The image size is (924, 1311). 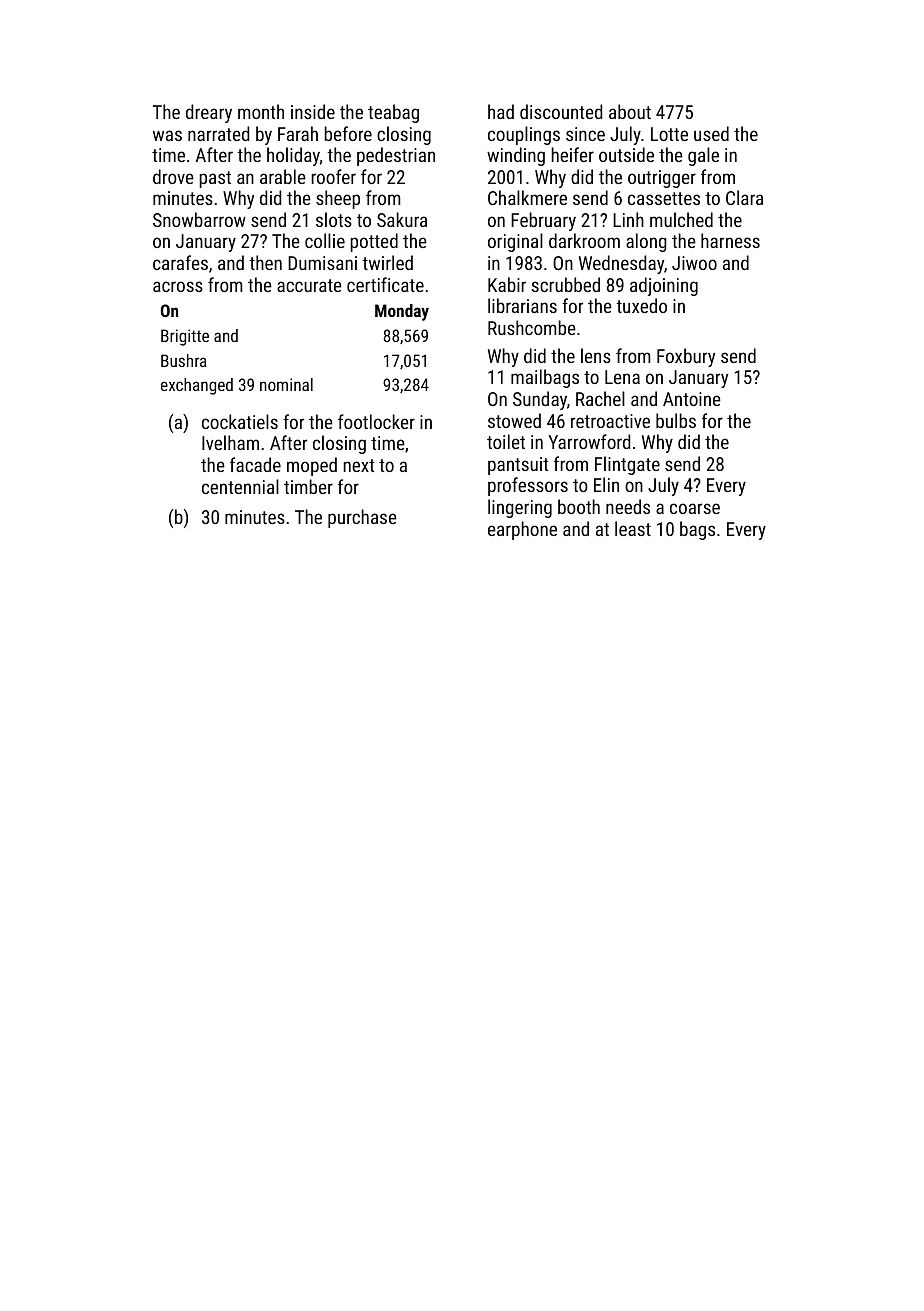 What do you see at coordinates (630, 111) in the screenshot?
I see `about` at bounding box center [630, 111].
